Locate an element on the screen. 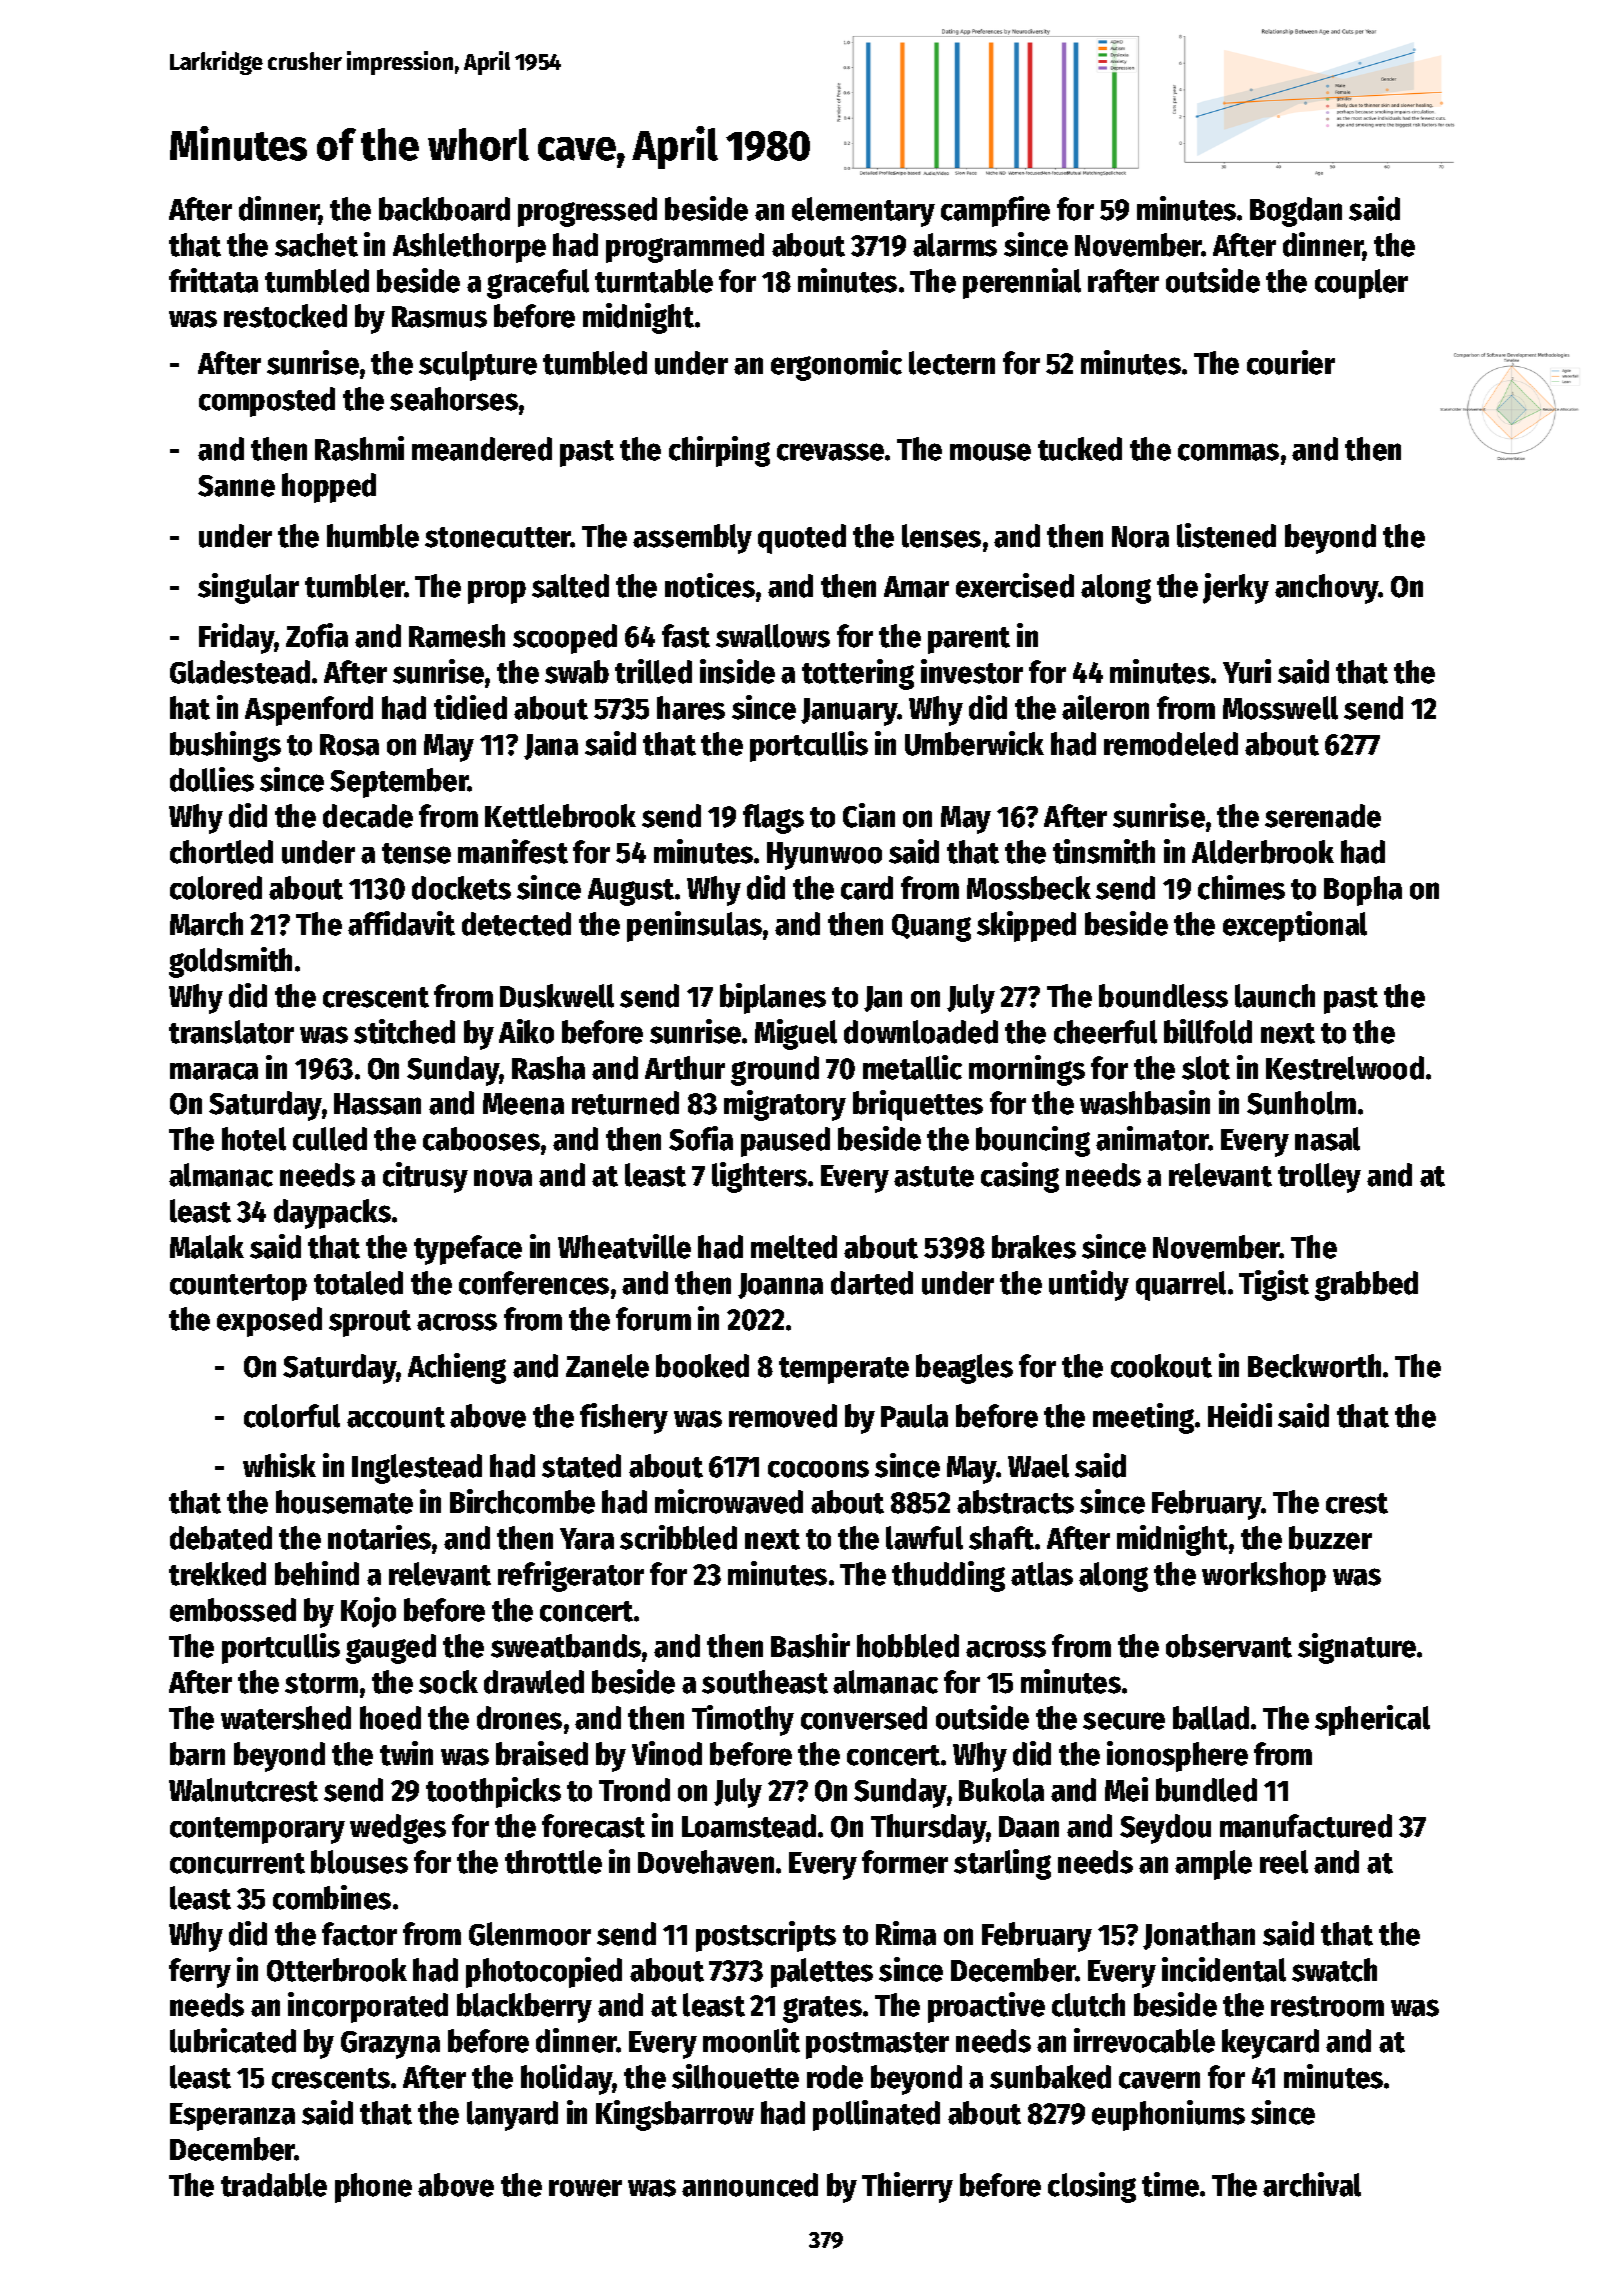  conferences is located at coordinates (534, 1283).
